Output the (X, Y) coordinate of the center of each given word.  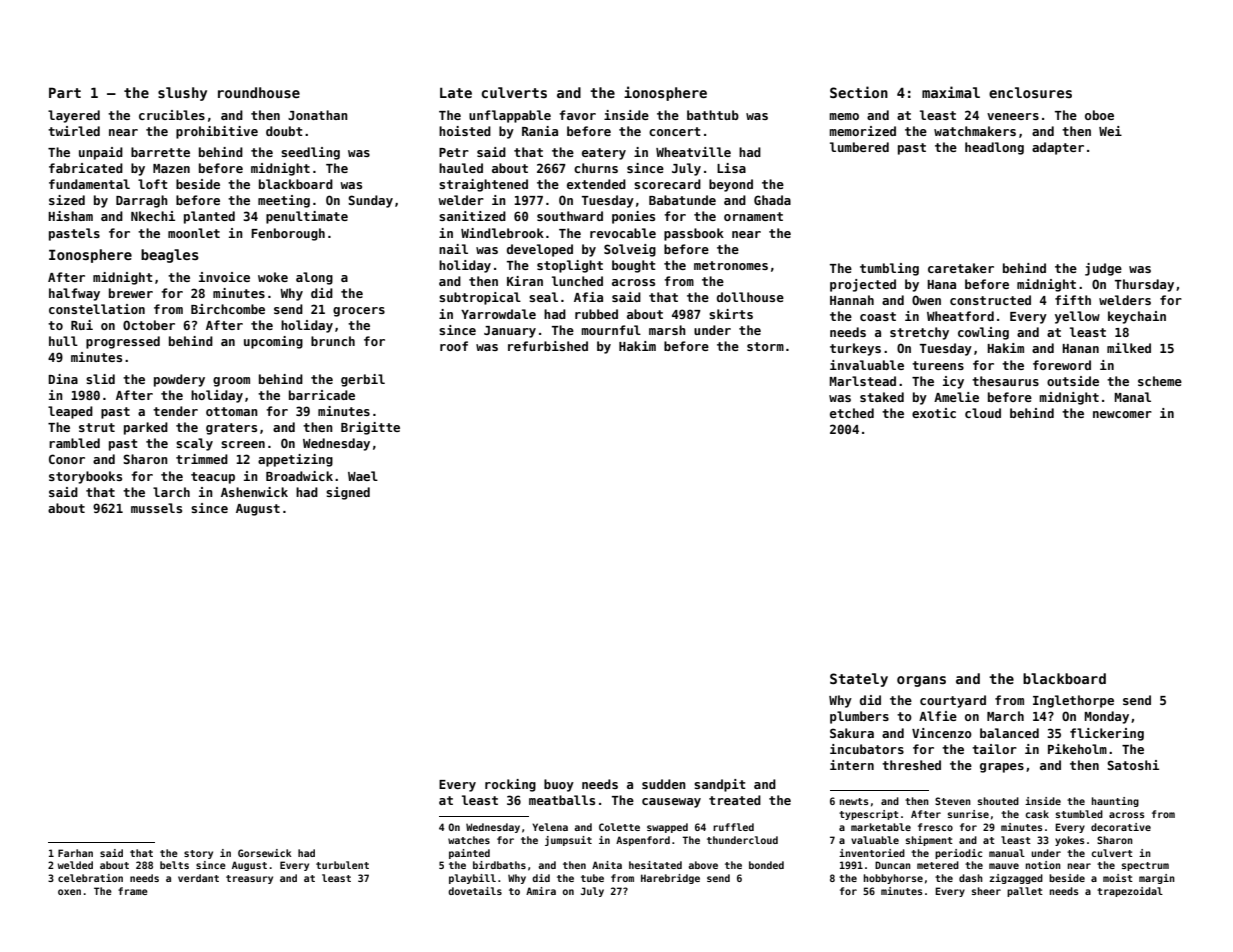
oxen (69, 892)
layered (74, 116)
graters (231, 429)
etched (852, 413)
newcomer (1122, 414)
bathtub (713, 115)
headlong (994, 148)
